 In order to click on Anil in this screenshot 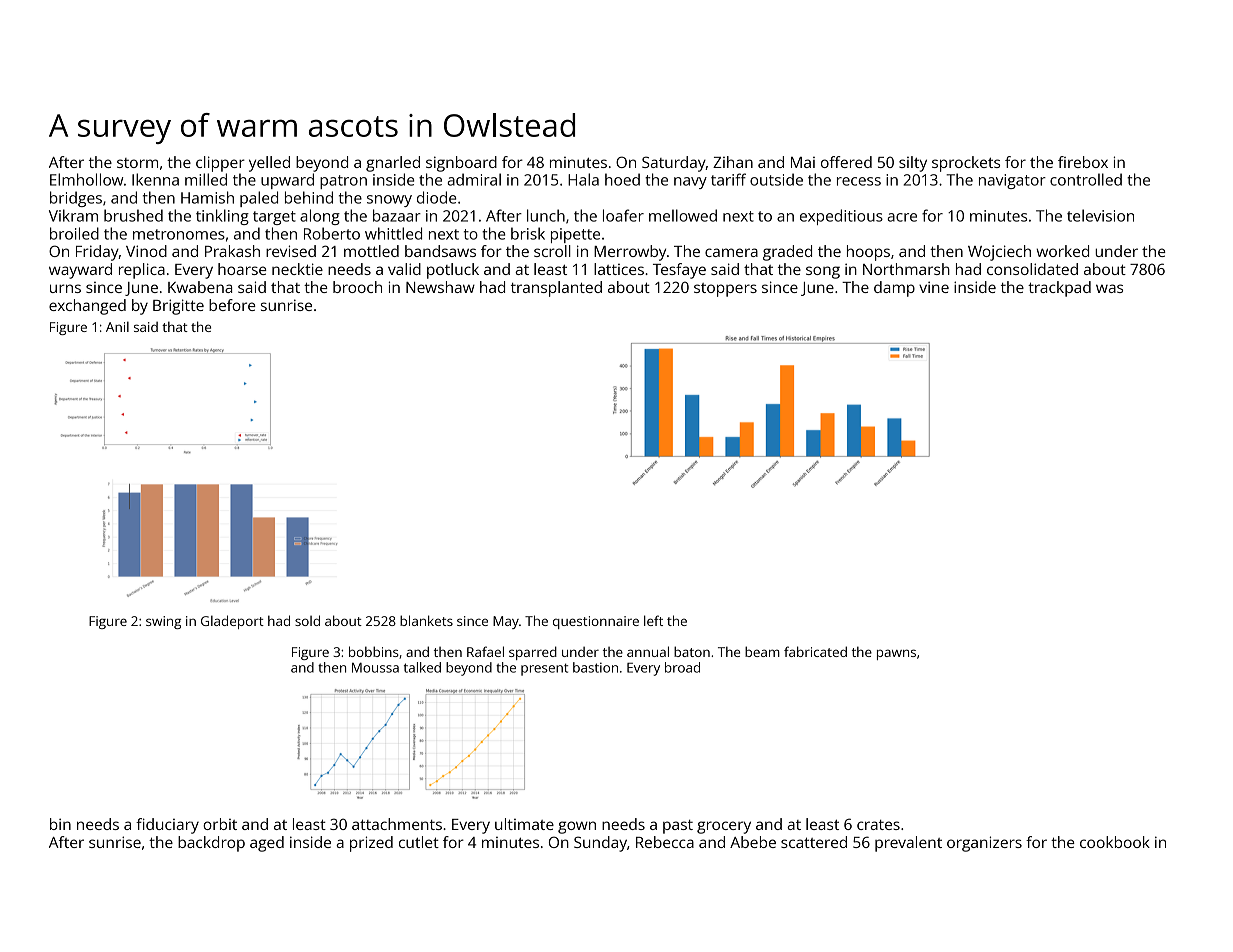, I will do `click(117, 326)`.
